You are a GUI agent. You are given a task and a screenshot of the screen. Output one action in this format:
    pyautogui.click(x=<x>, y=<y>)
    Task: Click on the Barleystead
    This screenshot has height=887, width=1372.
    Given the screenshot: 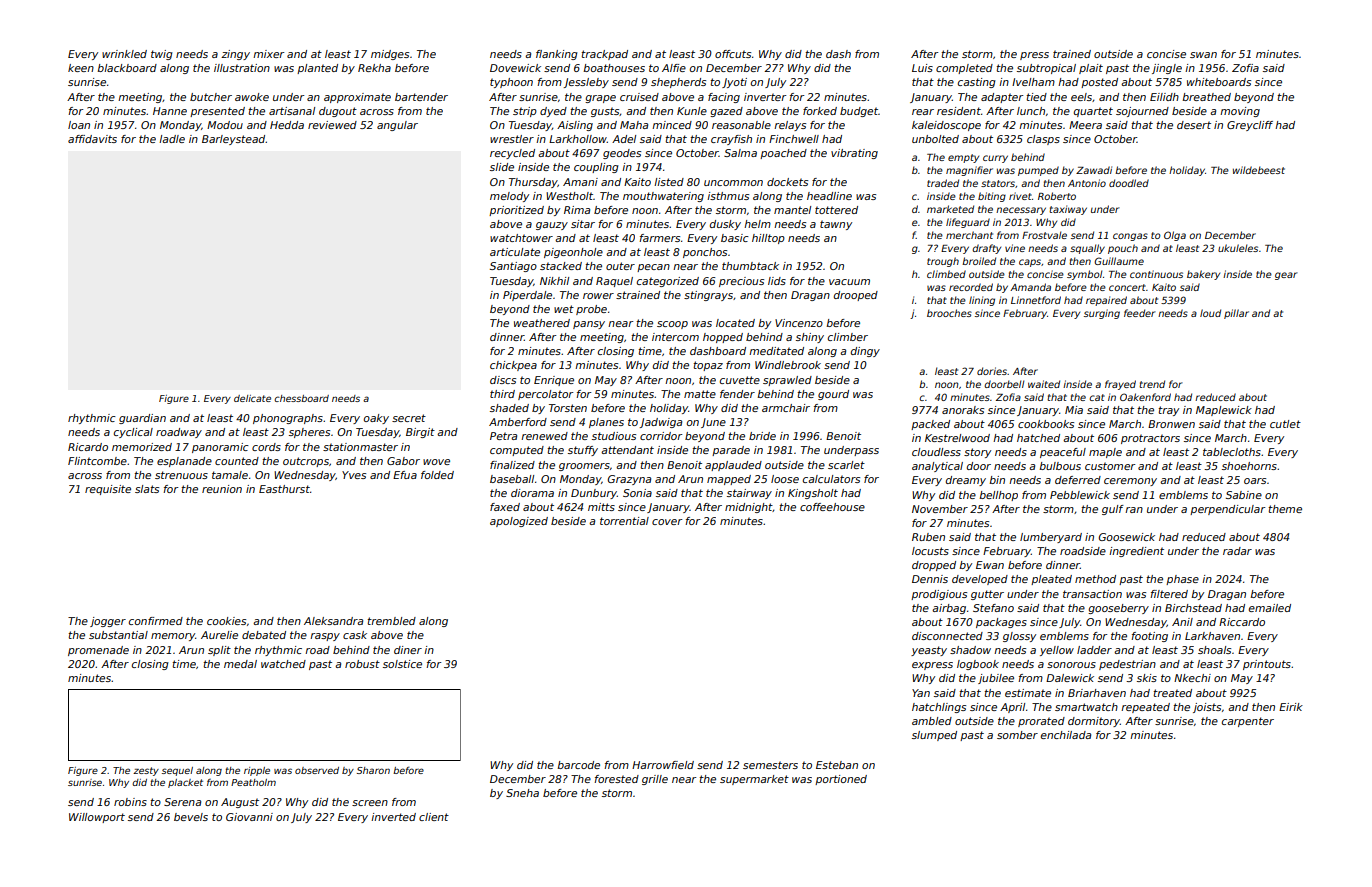 What is the action you would take?
    pyautogui.click(x=234, y=140)
